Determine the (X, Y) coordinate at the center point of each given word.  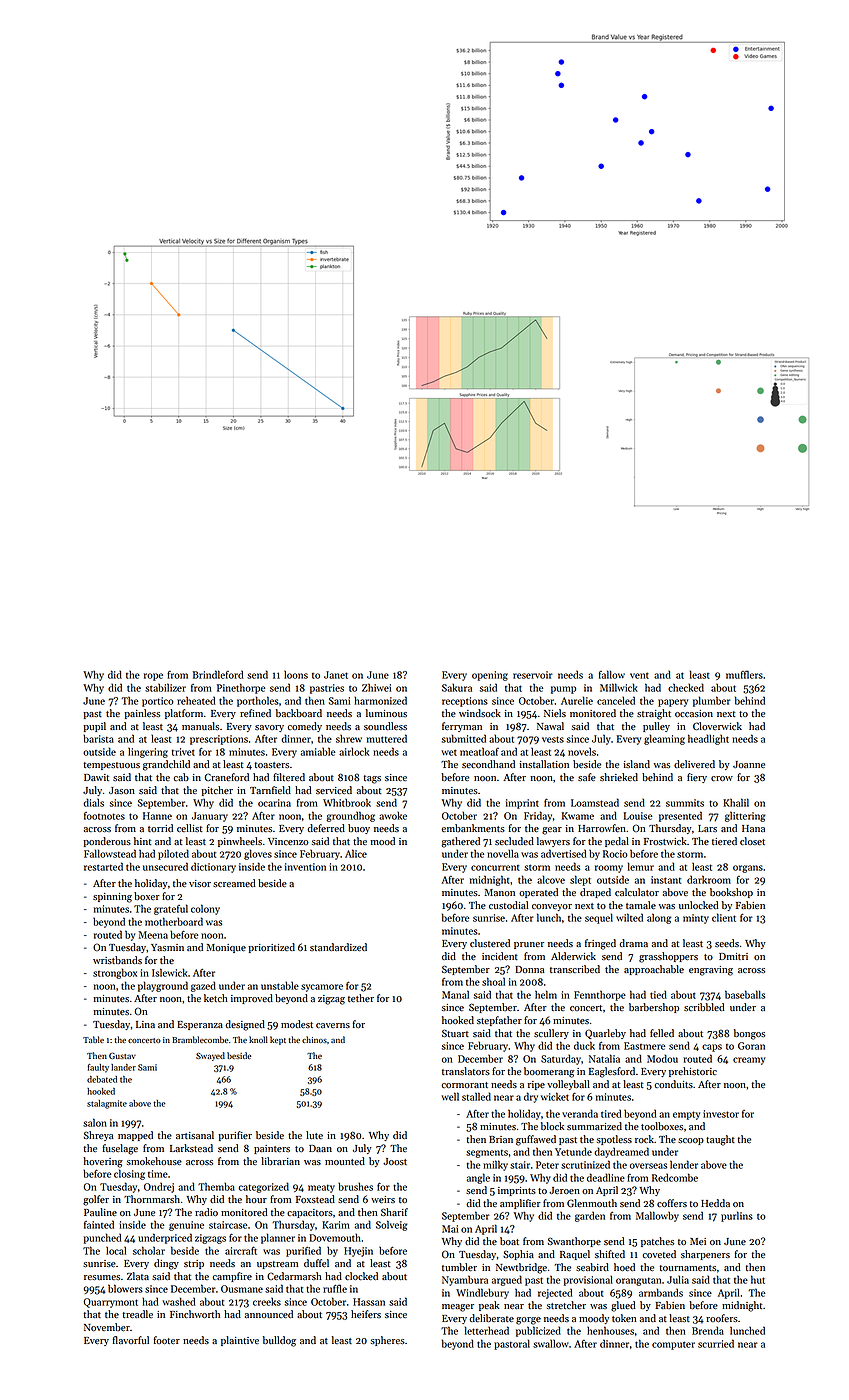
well (450, 1096)
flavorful (131, 1340)
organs (748, 869)
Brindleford (218, 674)
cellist (190, 828)
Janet (336, 675)
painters (272, 1149)
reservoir (532, 675)
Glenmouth (592, 1203)
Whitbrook (347, 802)
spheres (388, 1341)
